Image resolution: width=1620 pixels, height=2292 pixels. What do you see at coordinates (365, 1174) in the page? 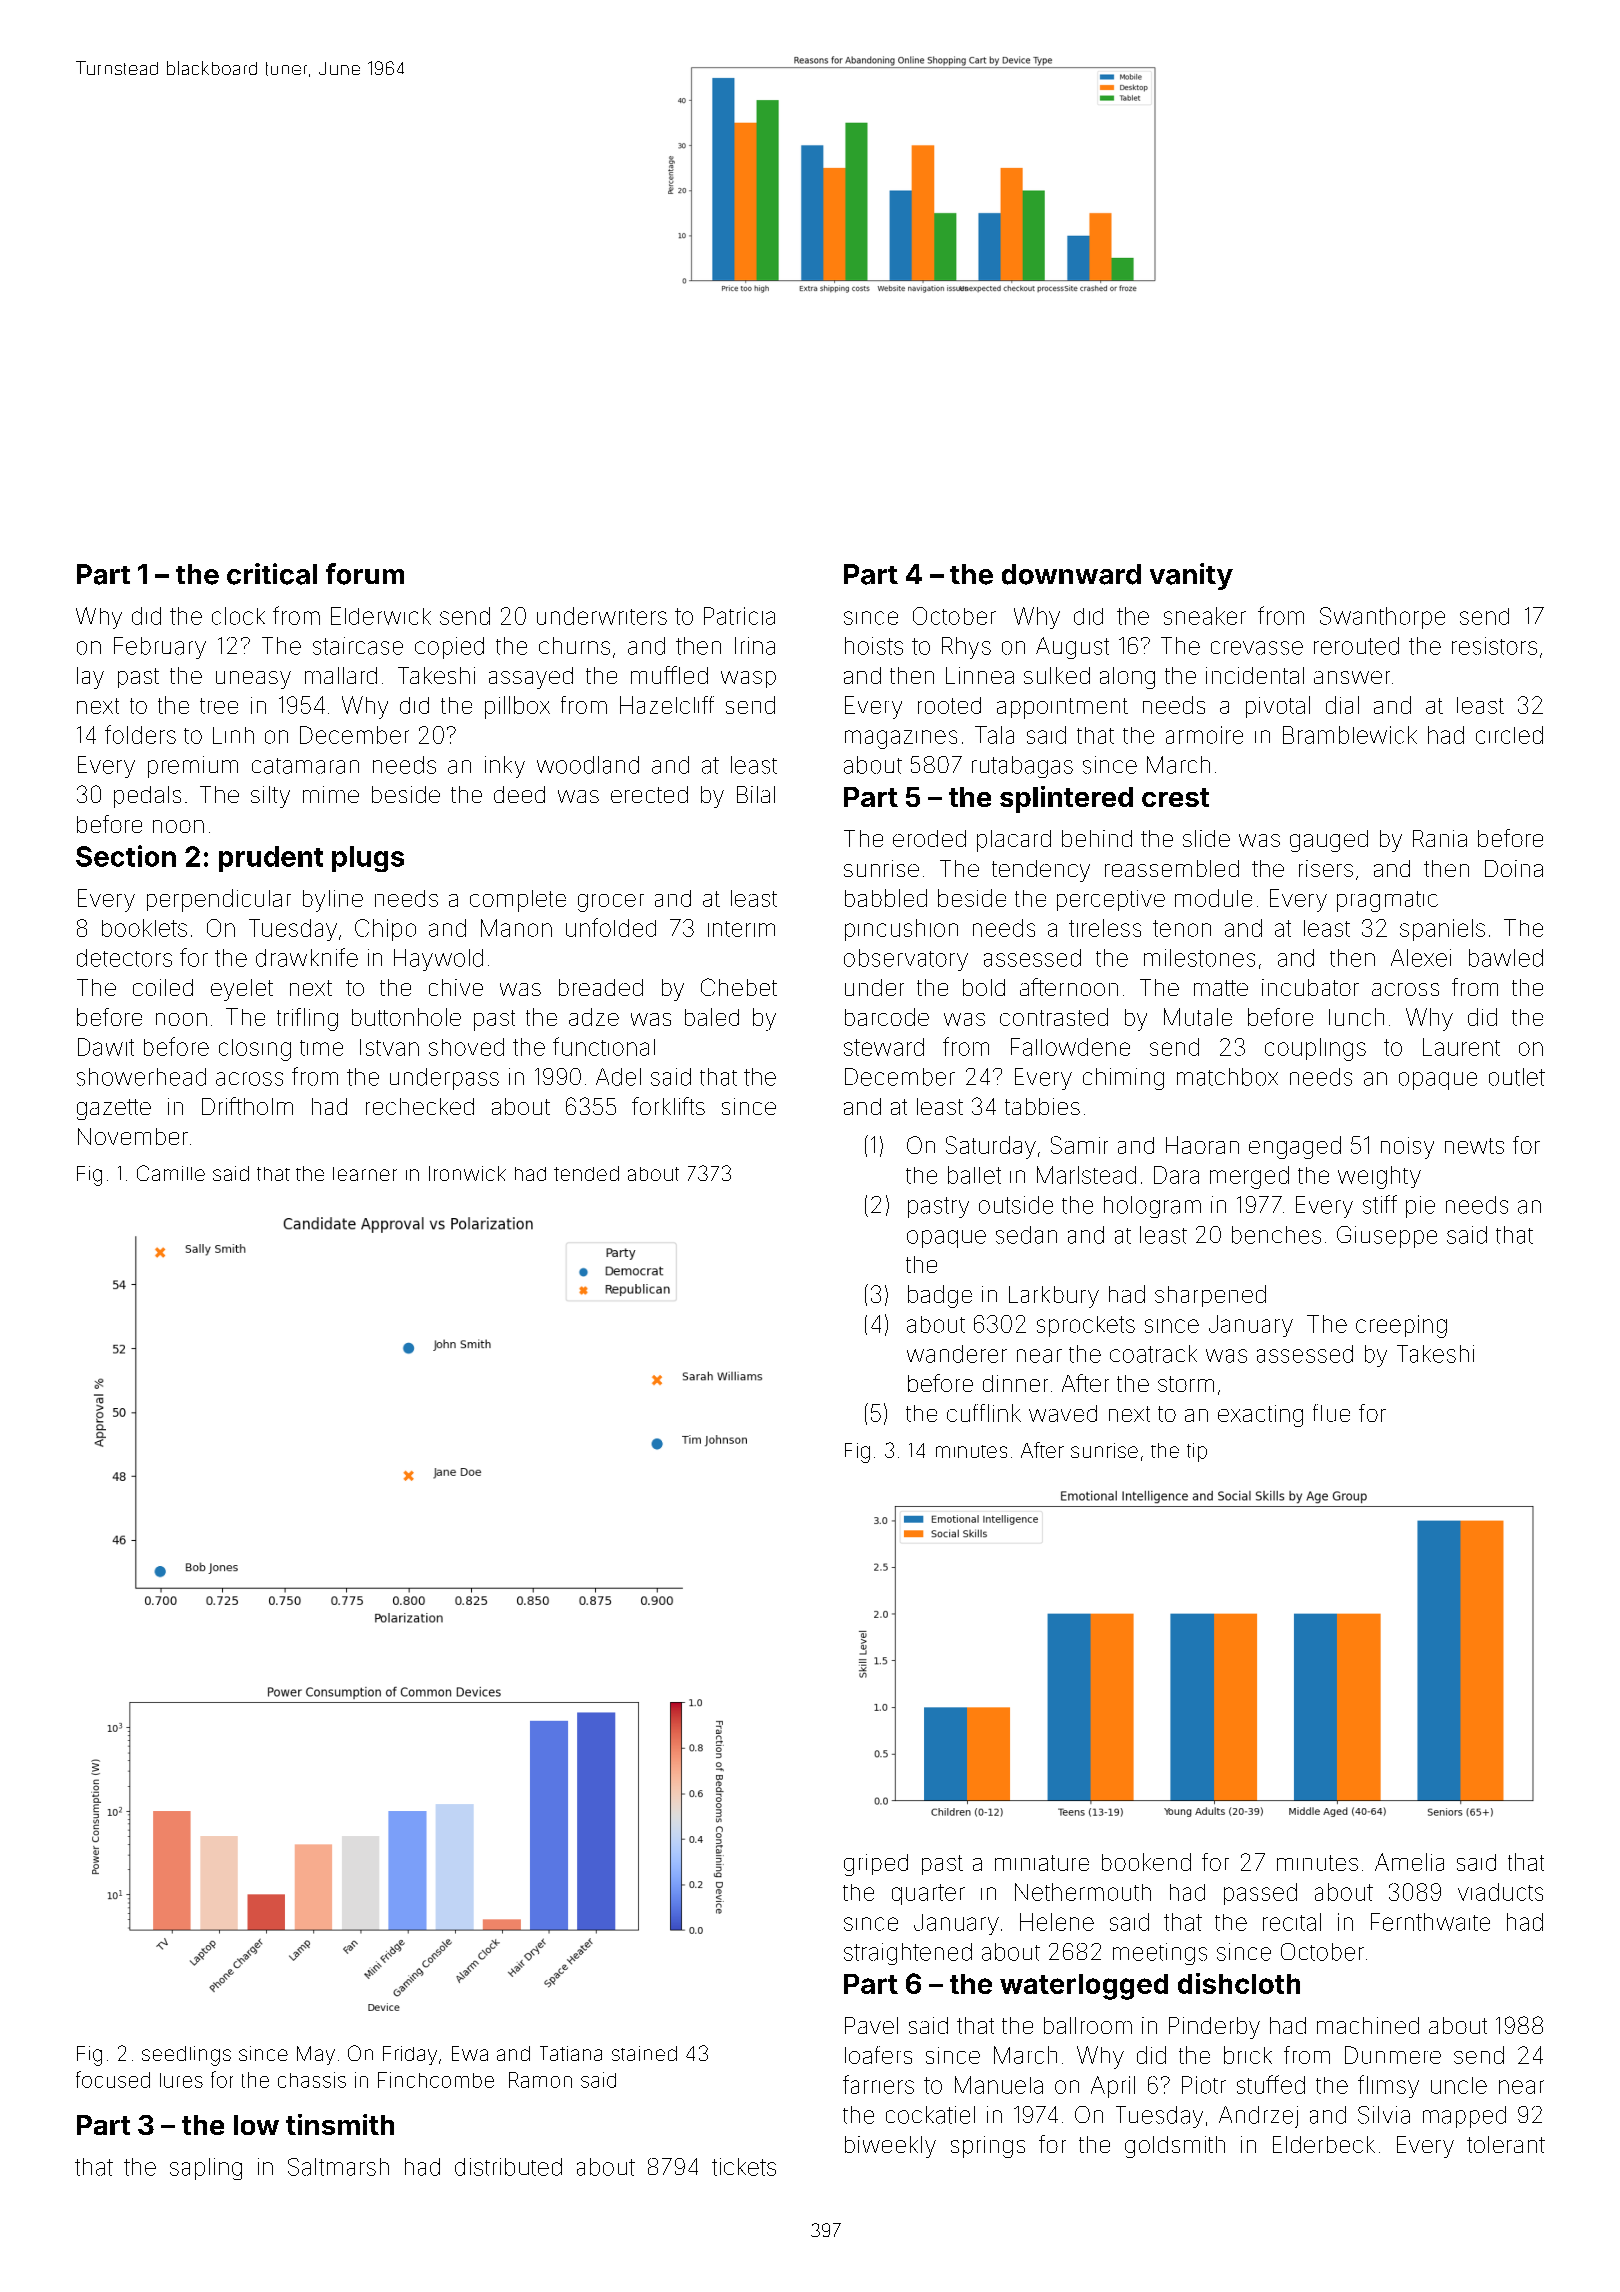
I see `learner` at bounding box center [365, 1174].
